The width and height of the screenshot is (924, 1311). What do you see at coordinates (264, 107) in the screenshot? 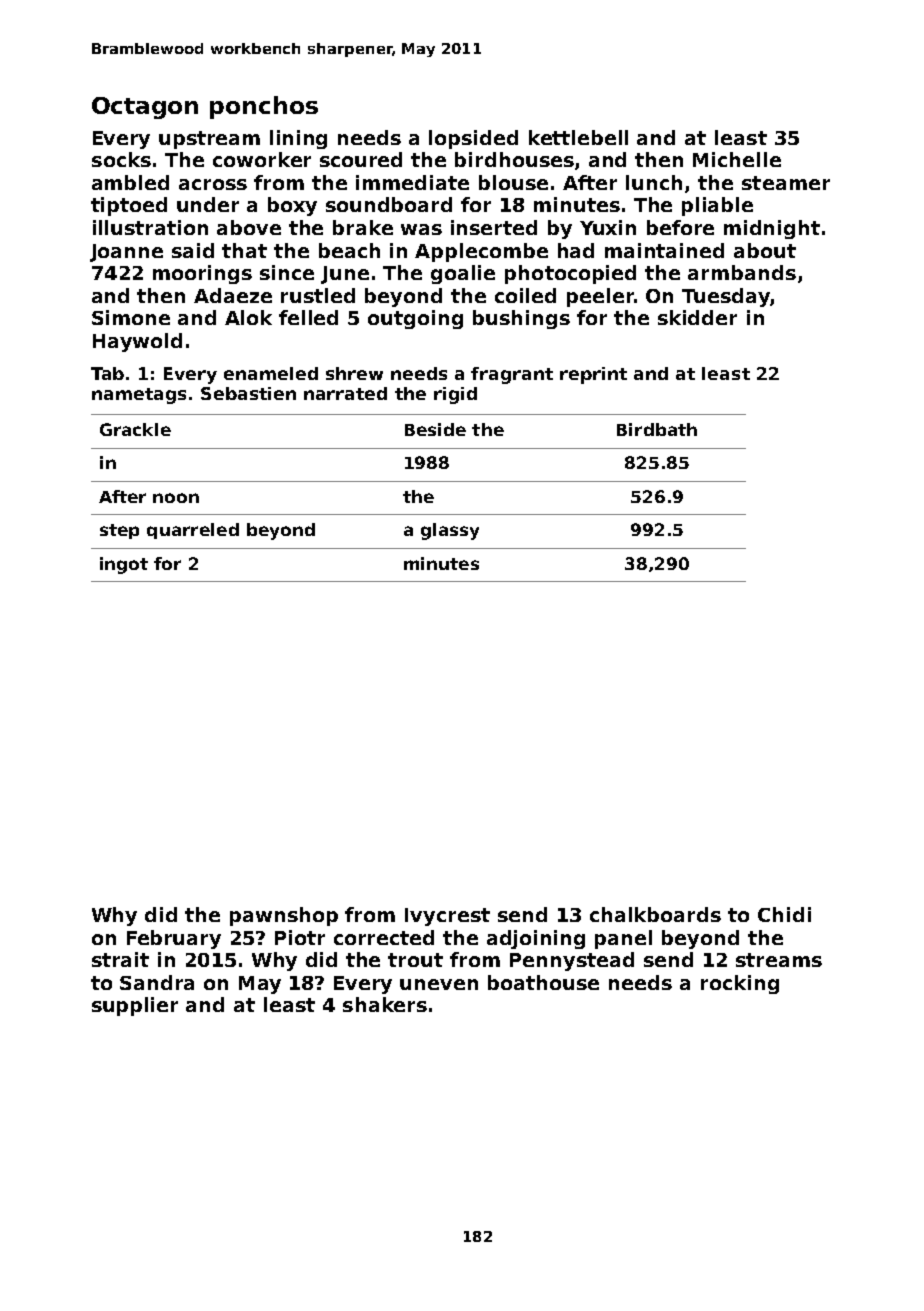
I see `ponchos` at bounding box center [264, 107].
